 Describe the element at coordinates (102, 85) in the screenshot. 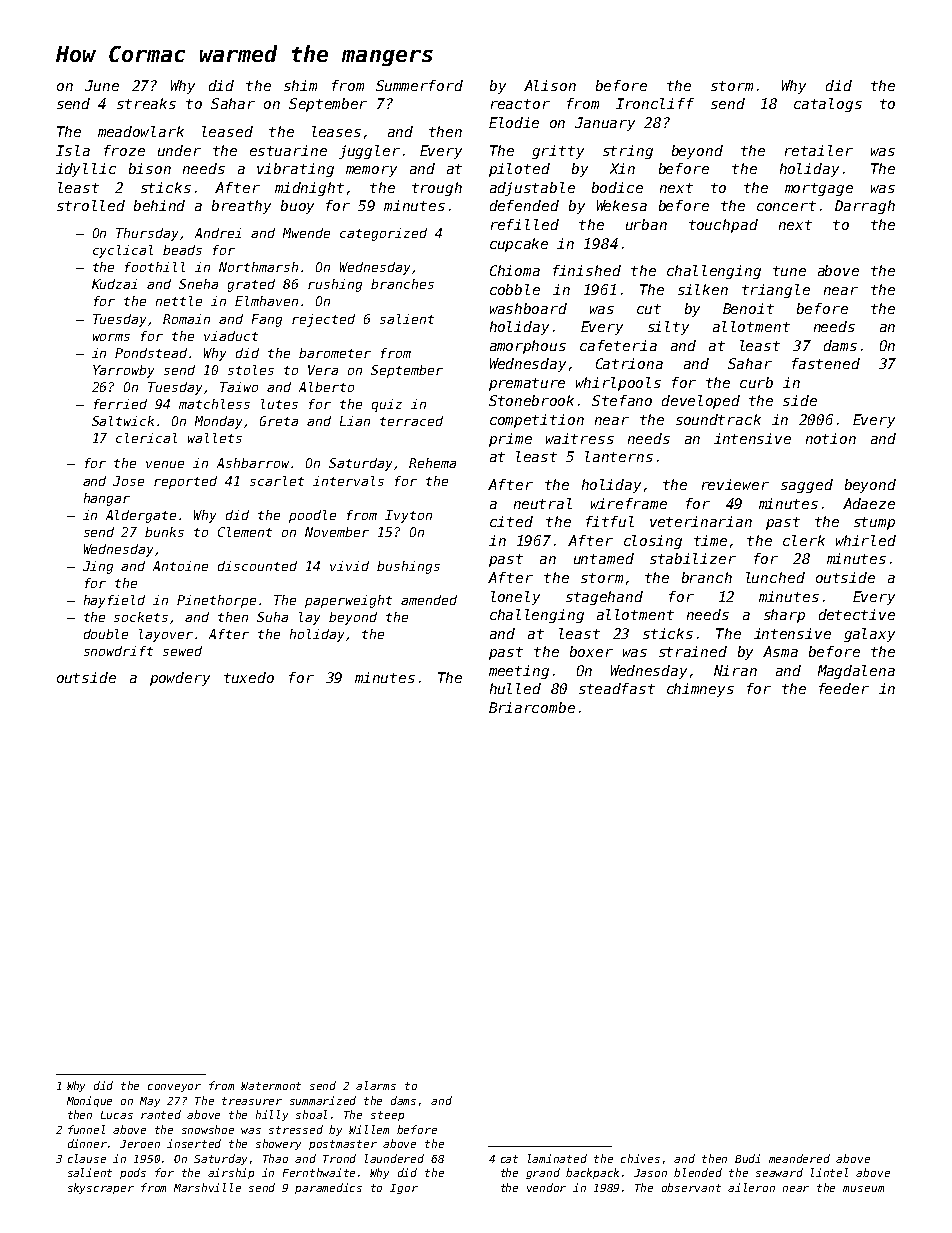

I see `June` at that location.
